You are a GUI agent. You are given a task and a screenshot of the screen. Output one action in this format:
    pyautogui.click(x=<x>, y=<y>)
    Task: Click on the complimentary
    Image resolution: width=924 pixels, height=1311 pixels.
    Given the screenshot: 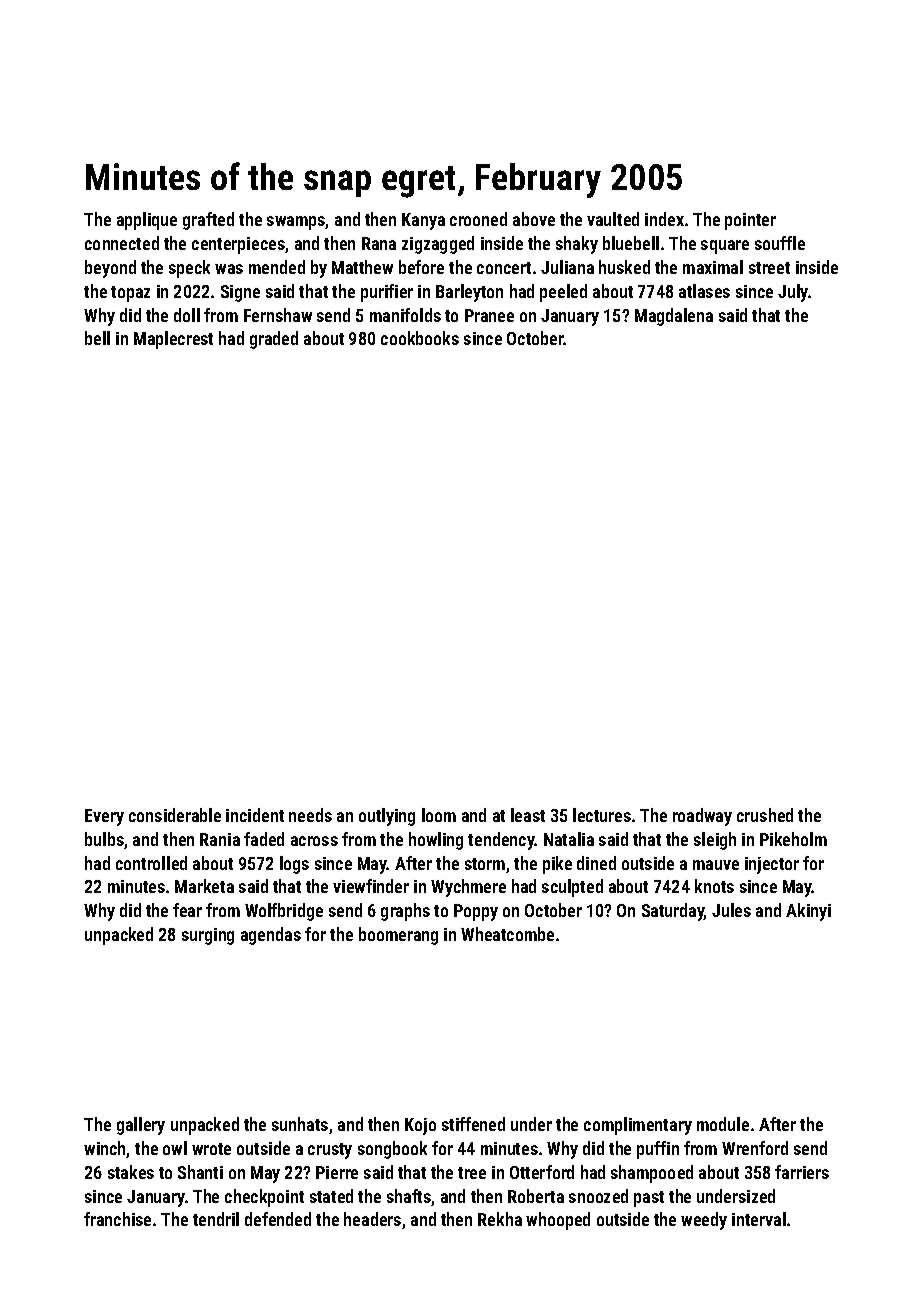 What is the action you would take?
    pyautogui.click(x=638, y=1126)
